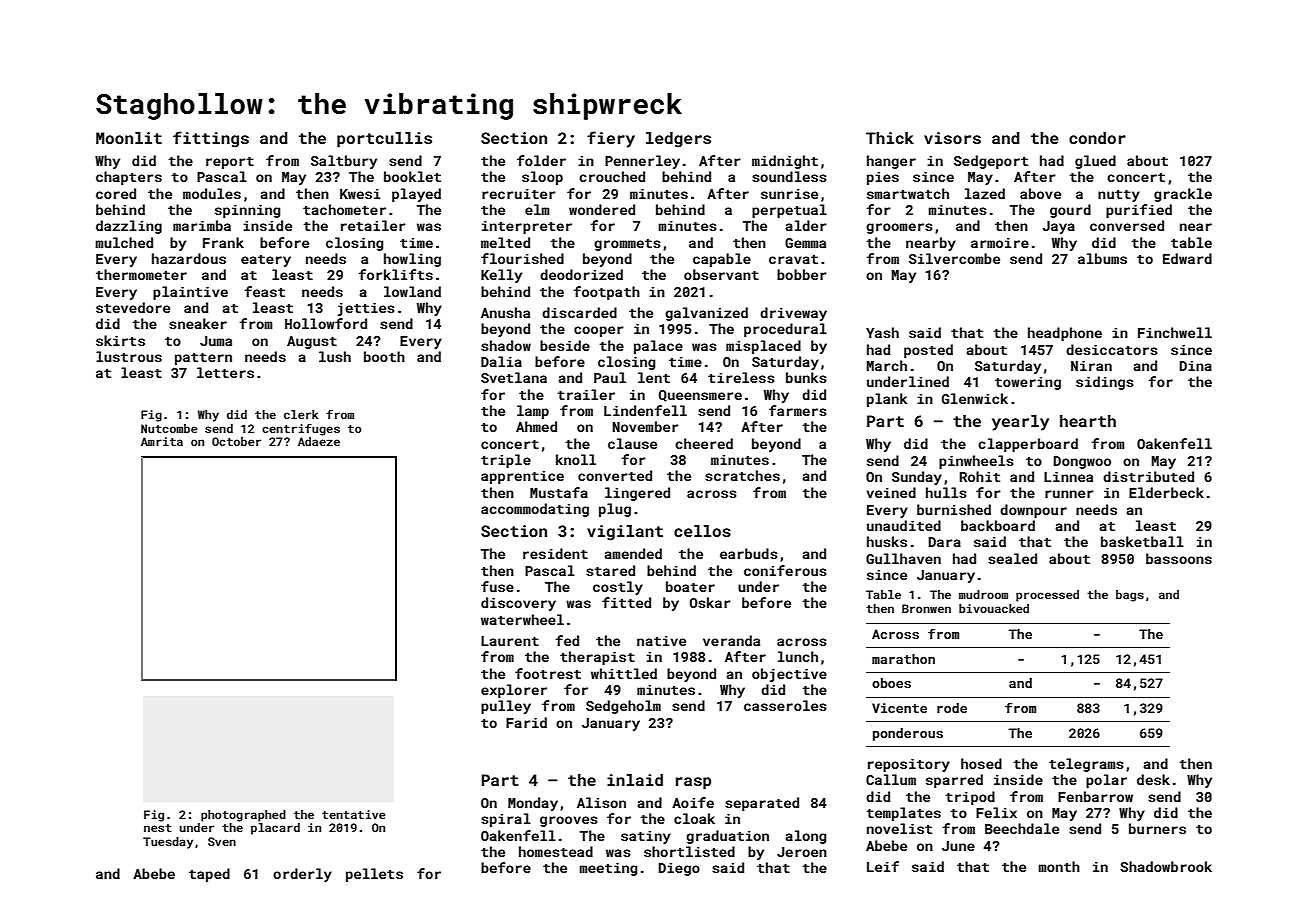  What do you see at coordinates (806, 377) in the image?
I see `bunks` at bounding box center [806, 377].
